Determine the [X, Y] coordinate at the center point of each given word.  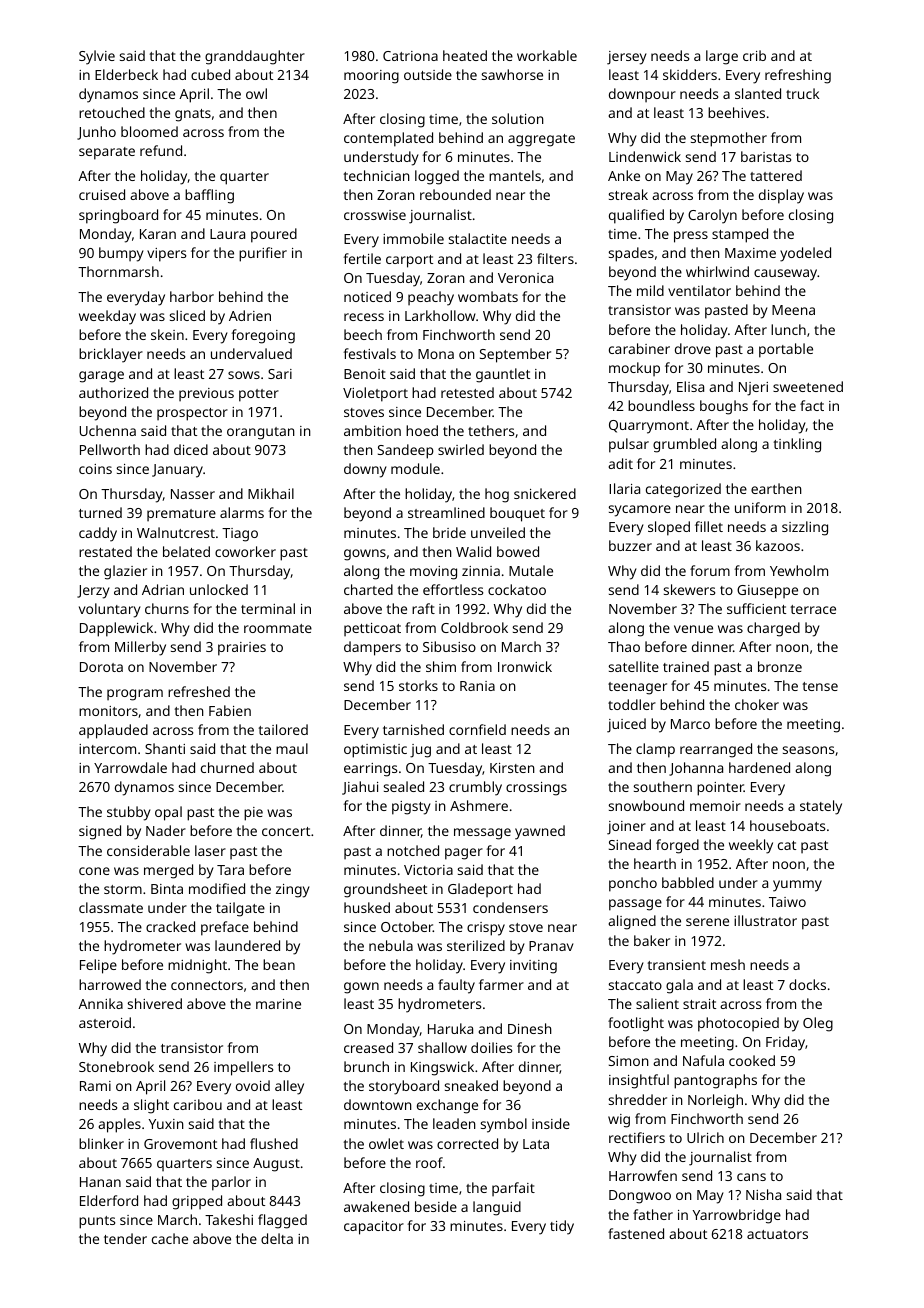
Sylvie [97, 57]
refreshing [798, 76]
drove [693, 348]
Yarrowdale [130, 767]
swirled [461, 449]
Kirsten [512, 768]
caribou [198, 1104]
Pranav [551, 946]
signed [100, 832]
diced [191, 449]
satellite [634, 666]
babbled [688, 882]
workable [547, 55]
